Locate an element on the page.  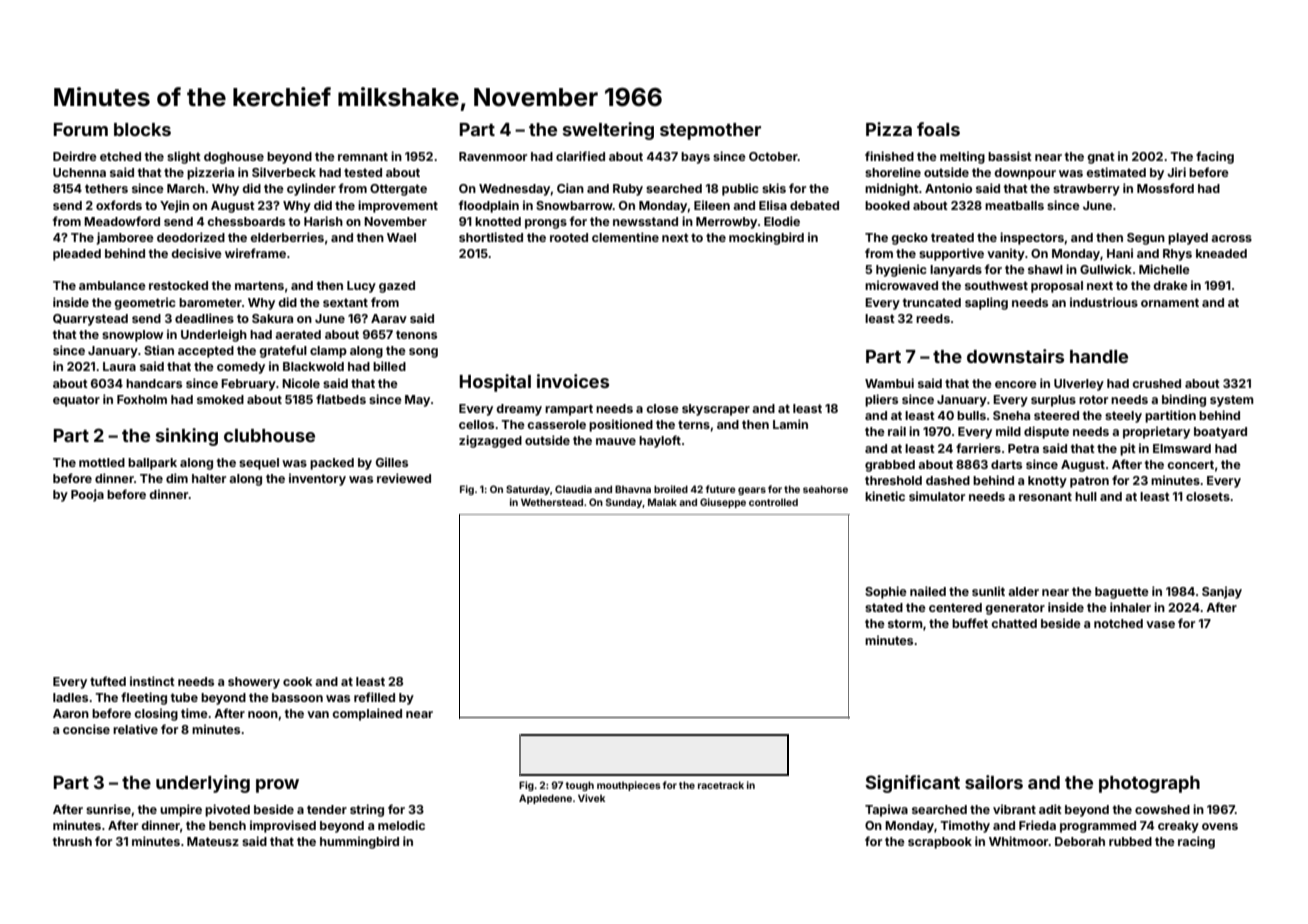
scrapbook is located at coordinates (940, 843).
